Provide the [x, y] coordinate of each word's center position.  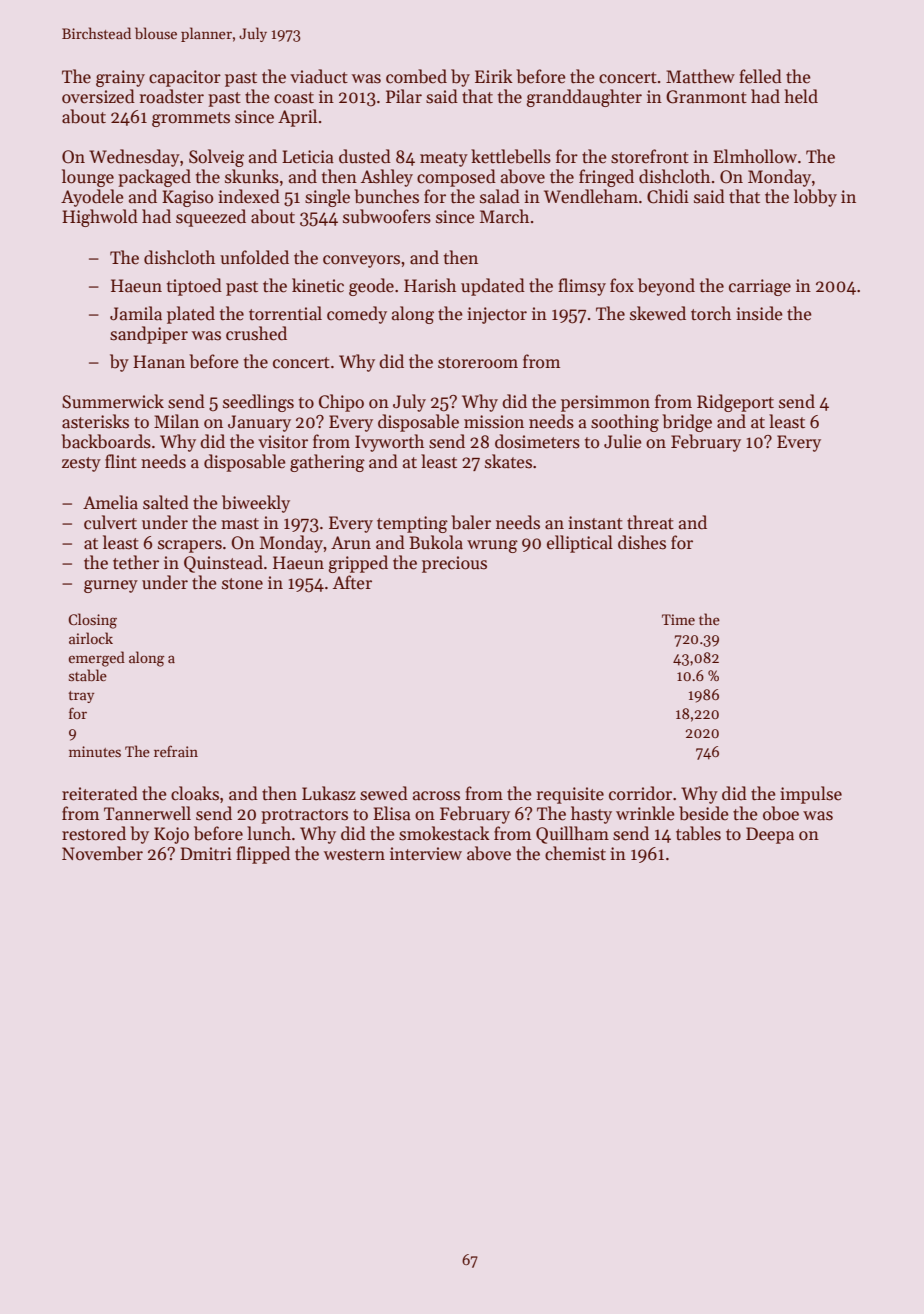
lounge [88, 178]
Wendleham [591, 196]
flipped [263, 855]
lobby [815, 198]
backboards [106, 441]
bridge [687, 423]
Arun [351, 543]
